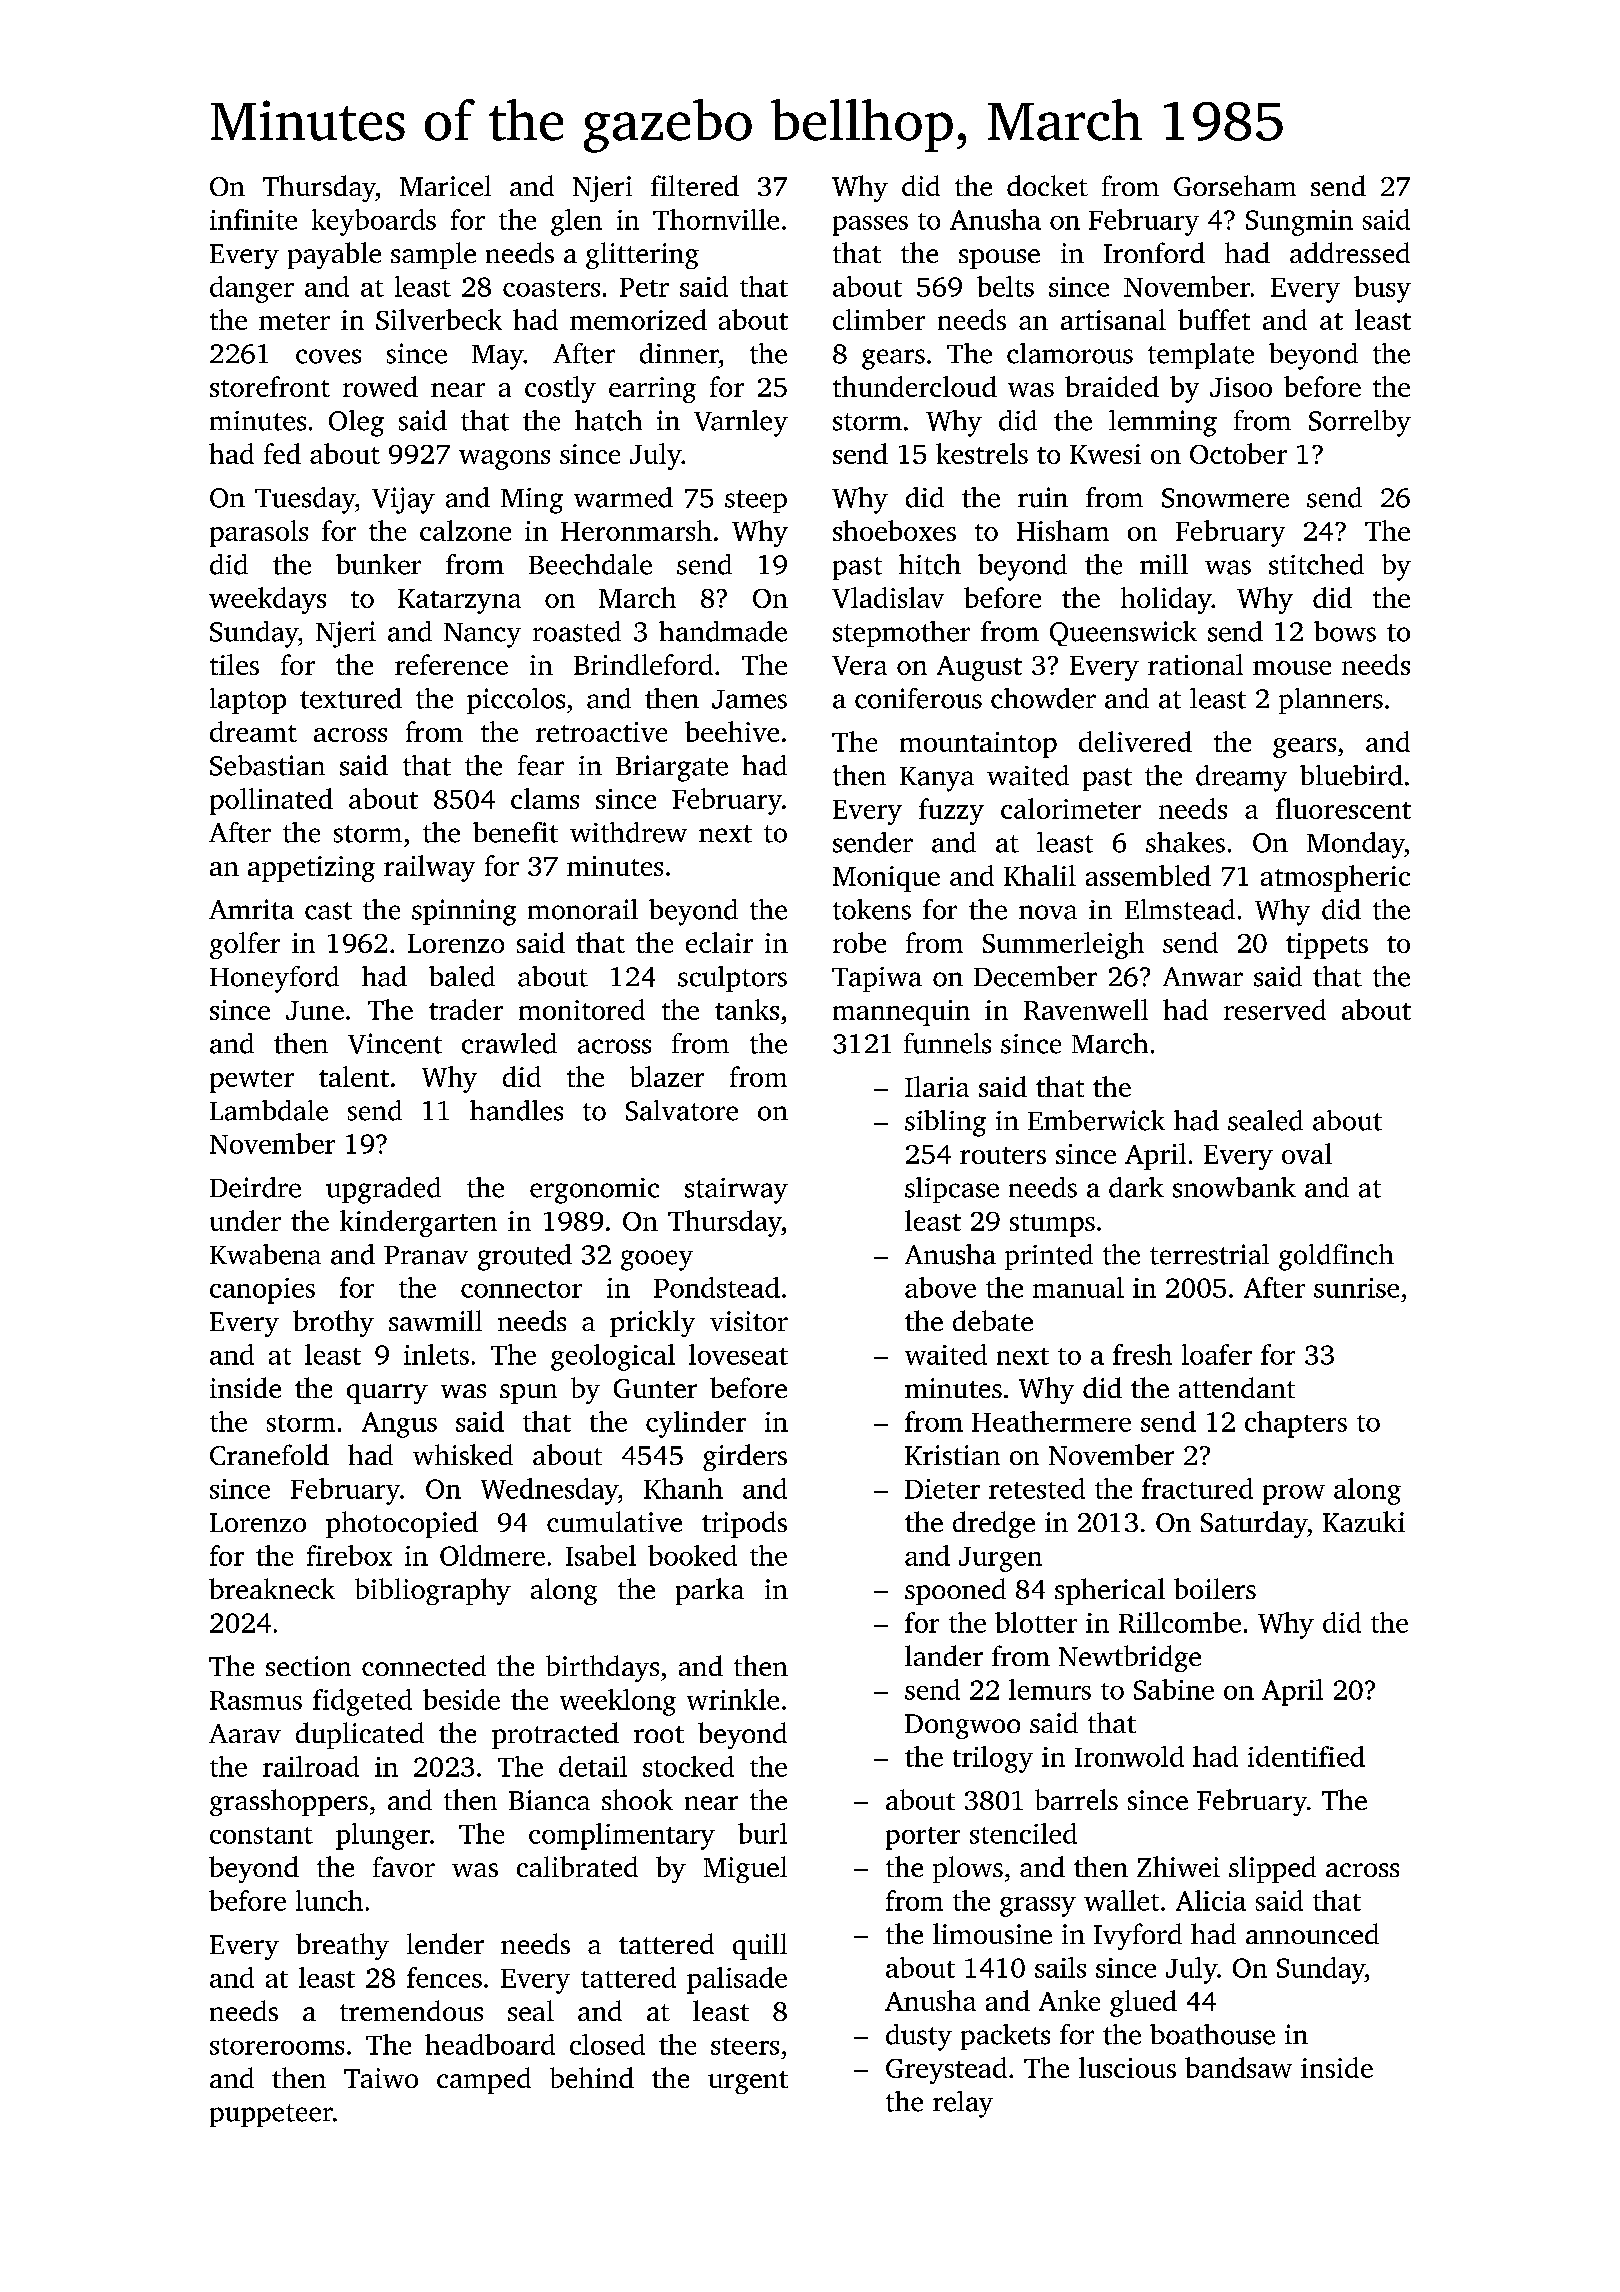  I want to click on keyboards, so click(374, 222).
